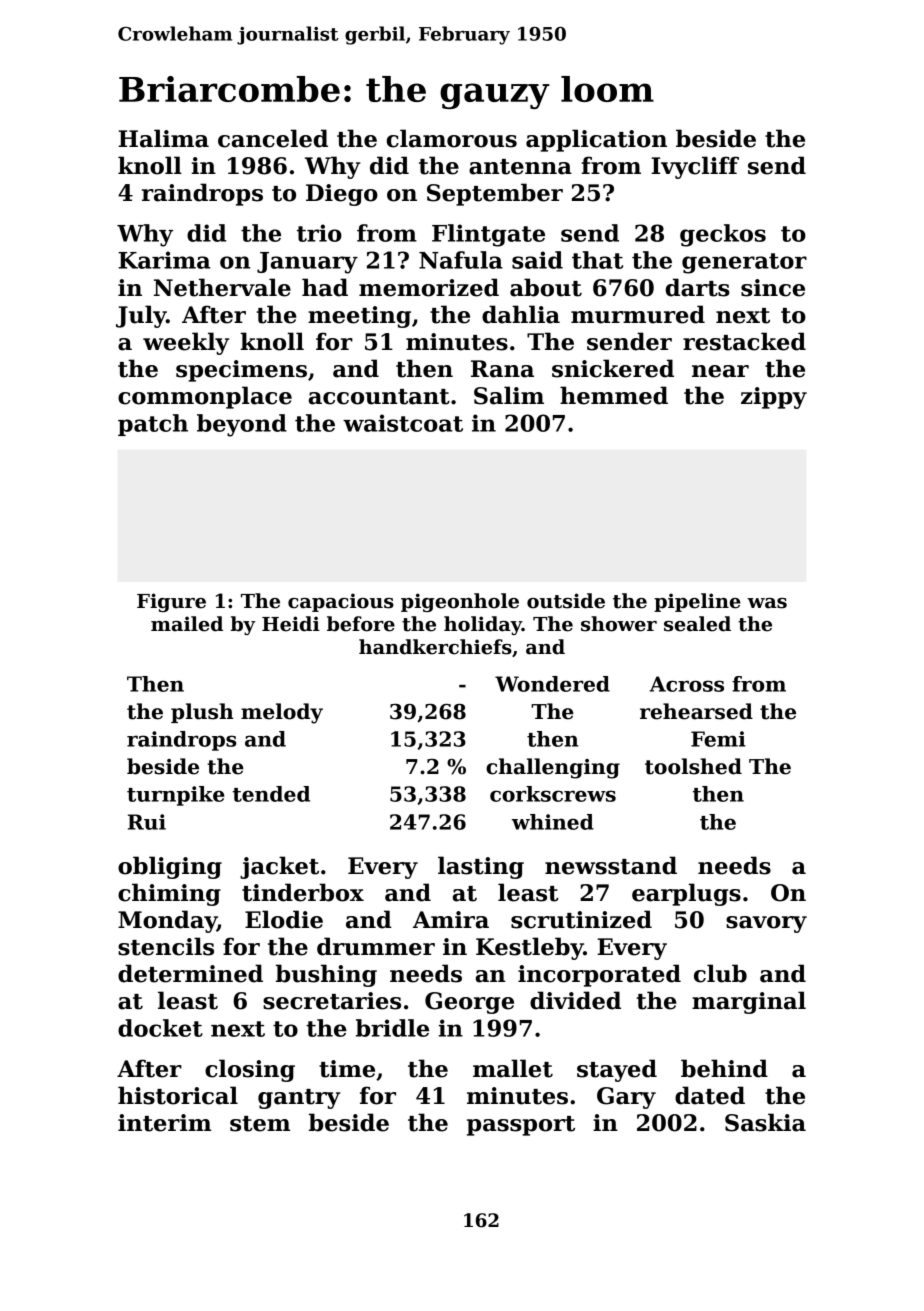  Describe the element at coordinates (271, 794) in the screenshot. I see `tended` at that location.
